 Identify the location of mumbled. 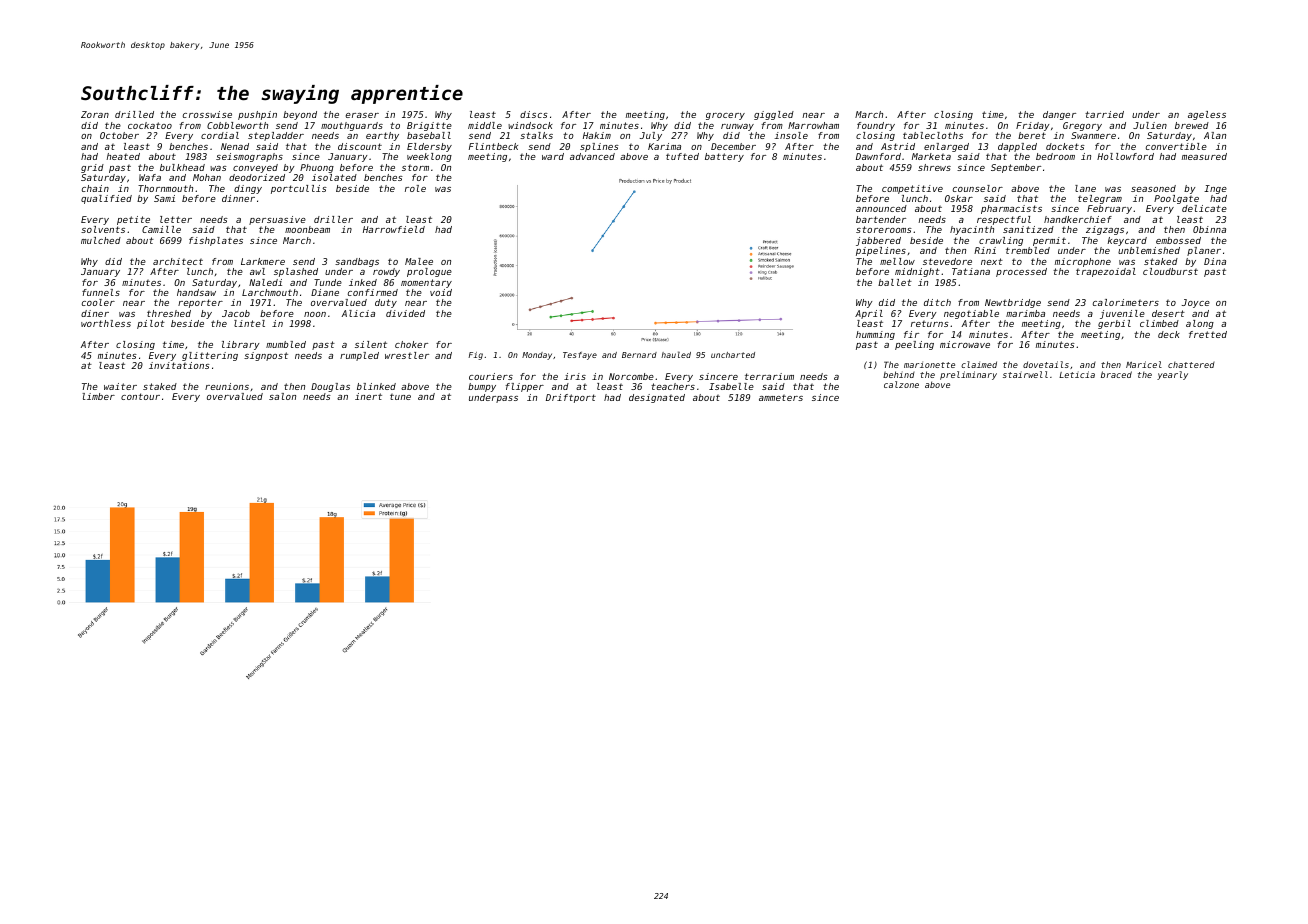
(286, 344).
